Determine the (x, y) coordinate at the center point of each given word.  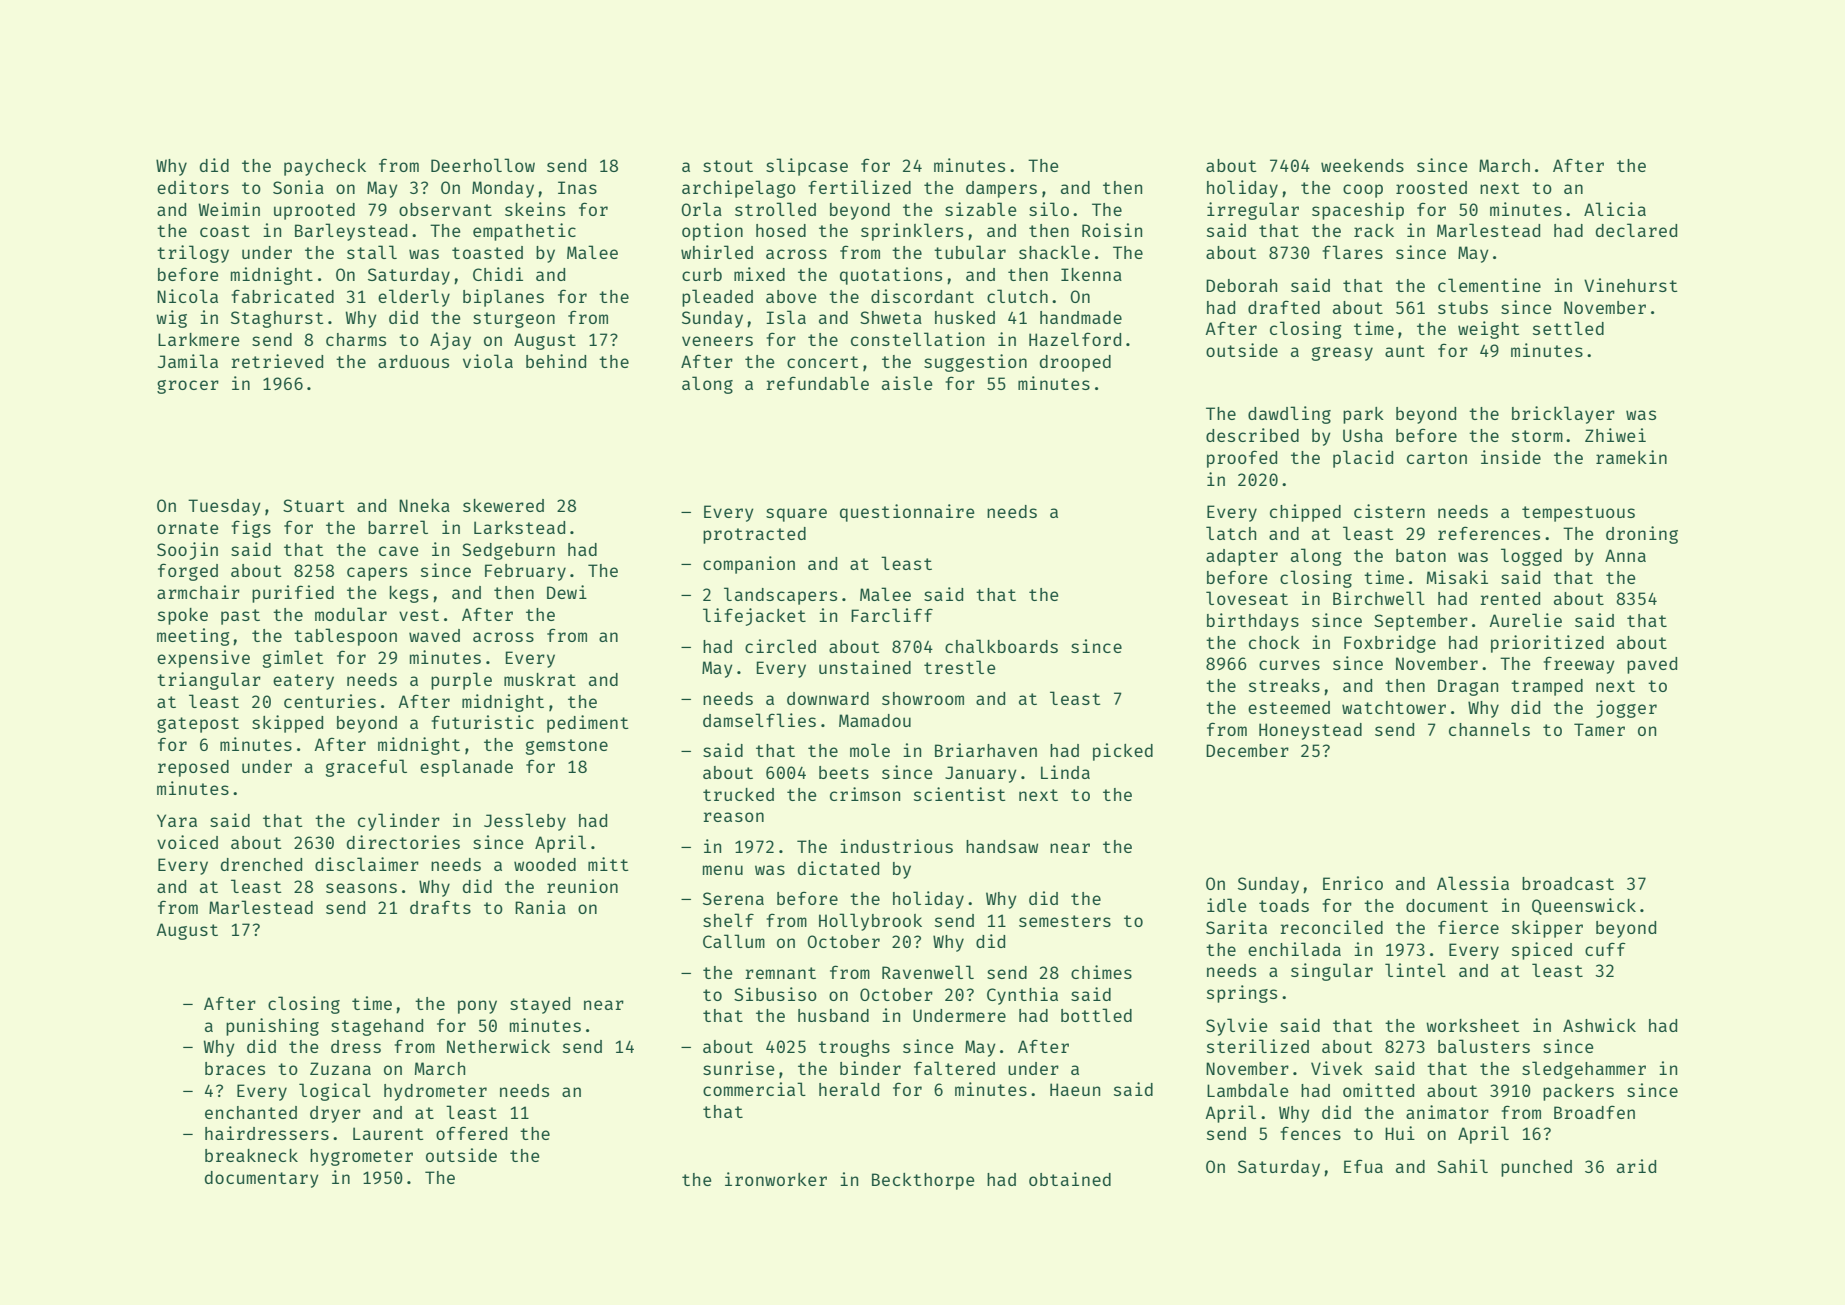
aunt (1405, 351)
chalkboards (1001, 646)
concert (823, 362)
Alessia (1473, 883)
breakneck (251, 1155)
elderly (414, 298)
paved (1652, 665)
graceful (366, 768)
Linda (1065, 772)
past (240, 617)
